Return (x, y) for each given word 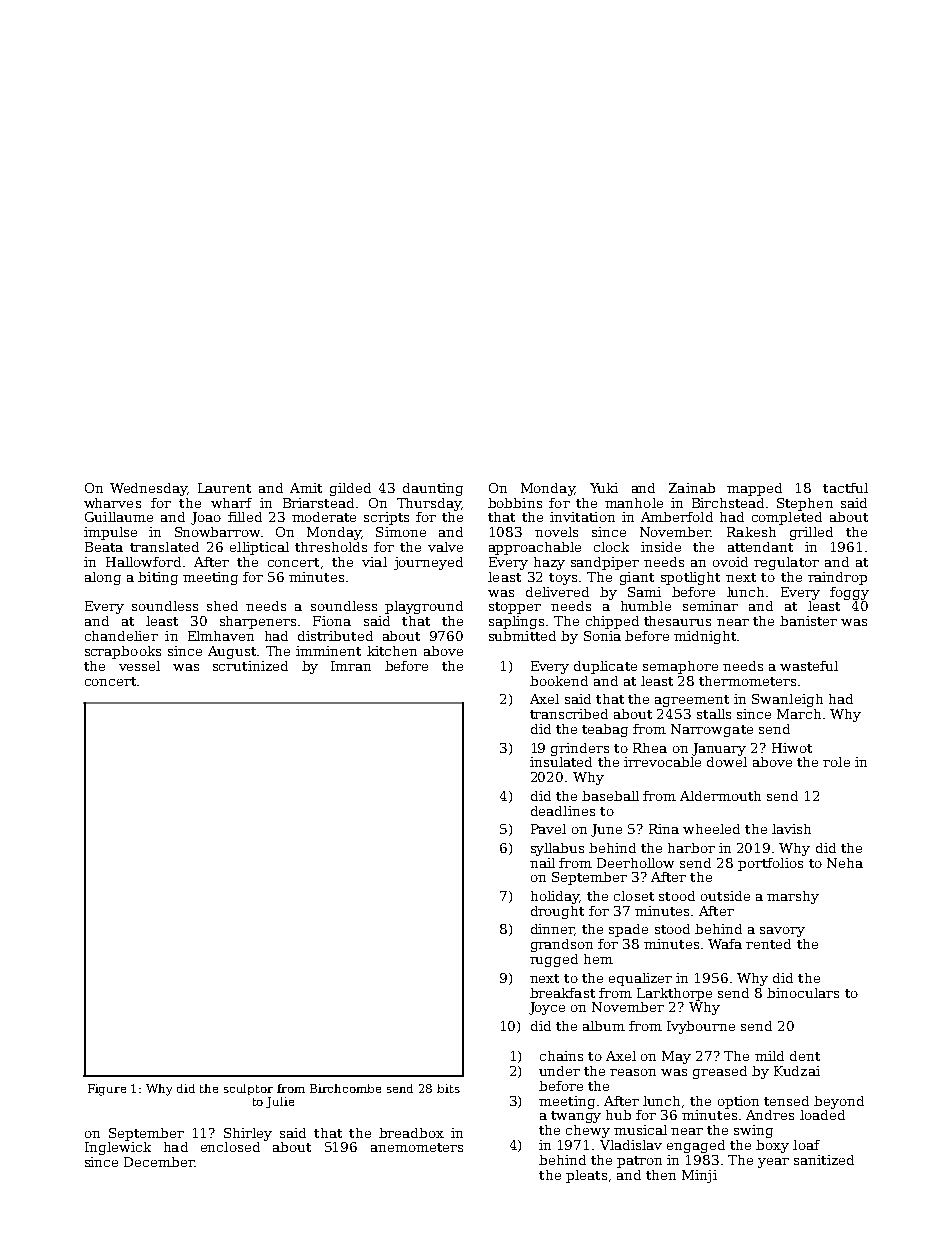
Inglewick (118, 1148)
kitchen (392, 651)
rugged (554, 960)
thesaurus (677, 621)
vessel (139, 666)
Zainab (692, 488)
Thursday (429, 504)
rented (768, 944)
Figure (107, 1090)
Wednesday (148, 489)
